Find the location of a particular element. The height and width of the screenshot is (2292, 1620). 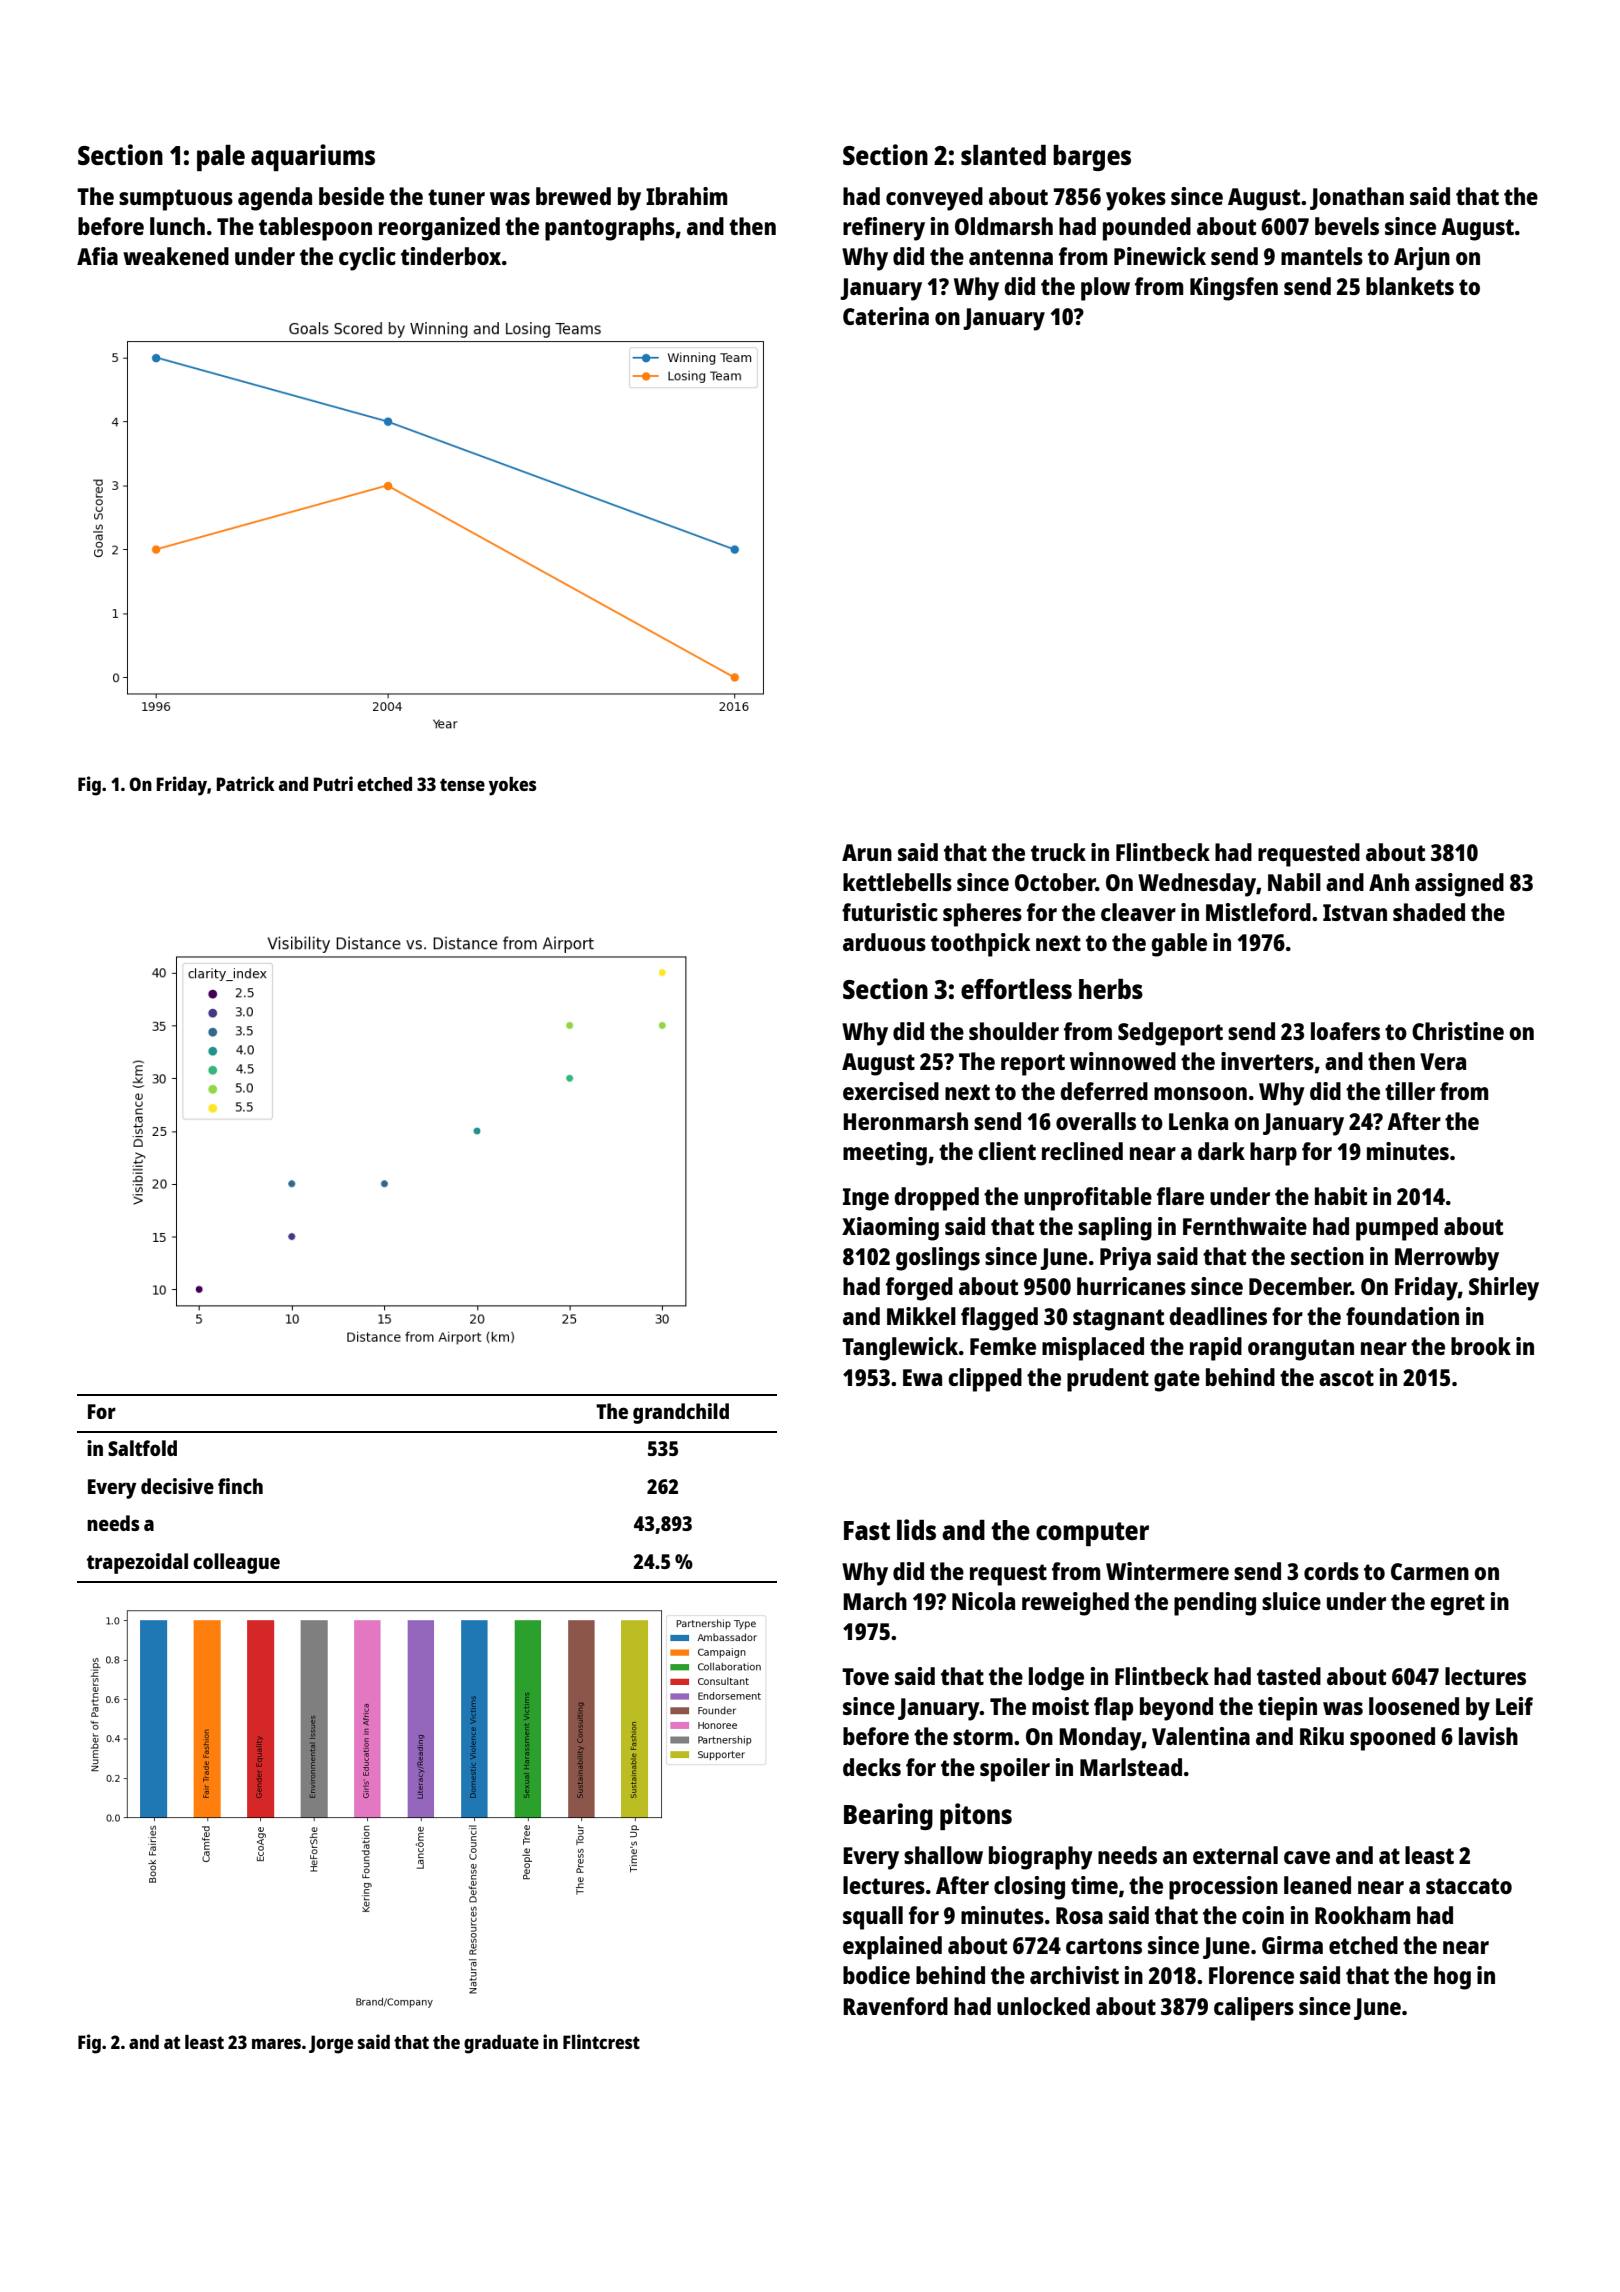

Putri is located at coordinates (333, 783).
